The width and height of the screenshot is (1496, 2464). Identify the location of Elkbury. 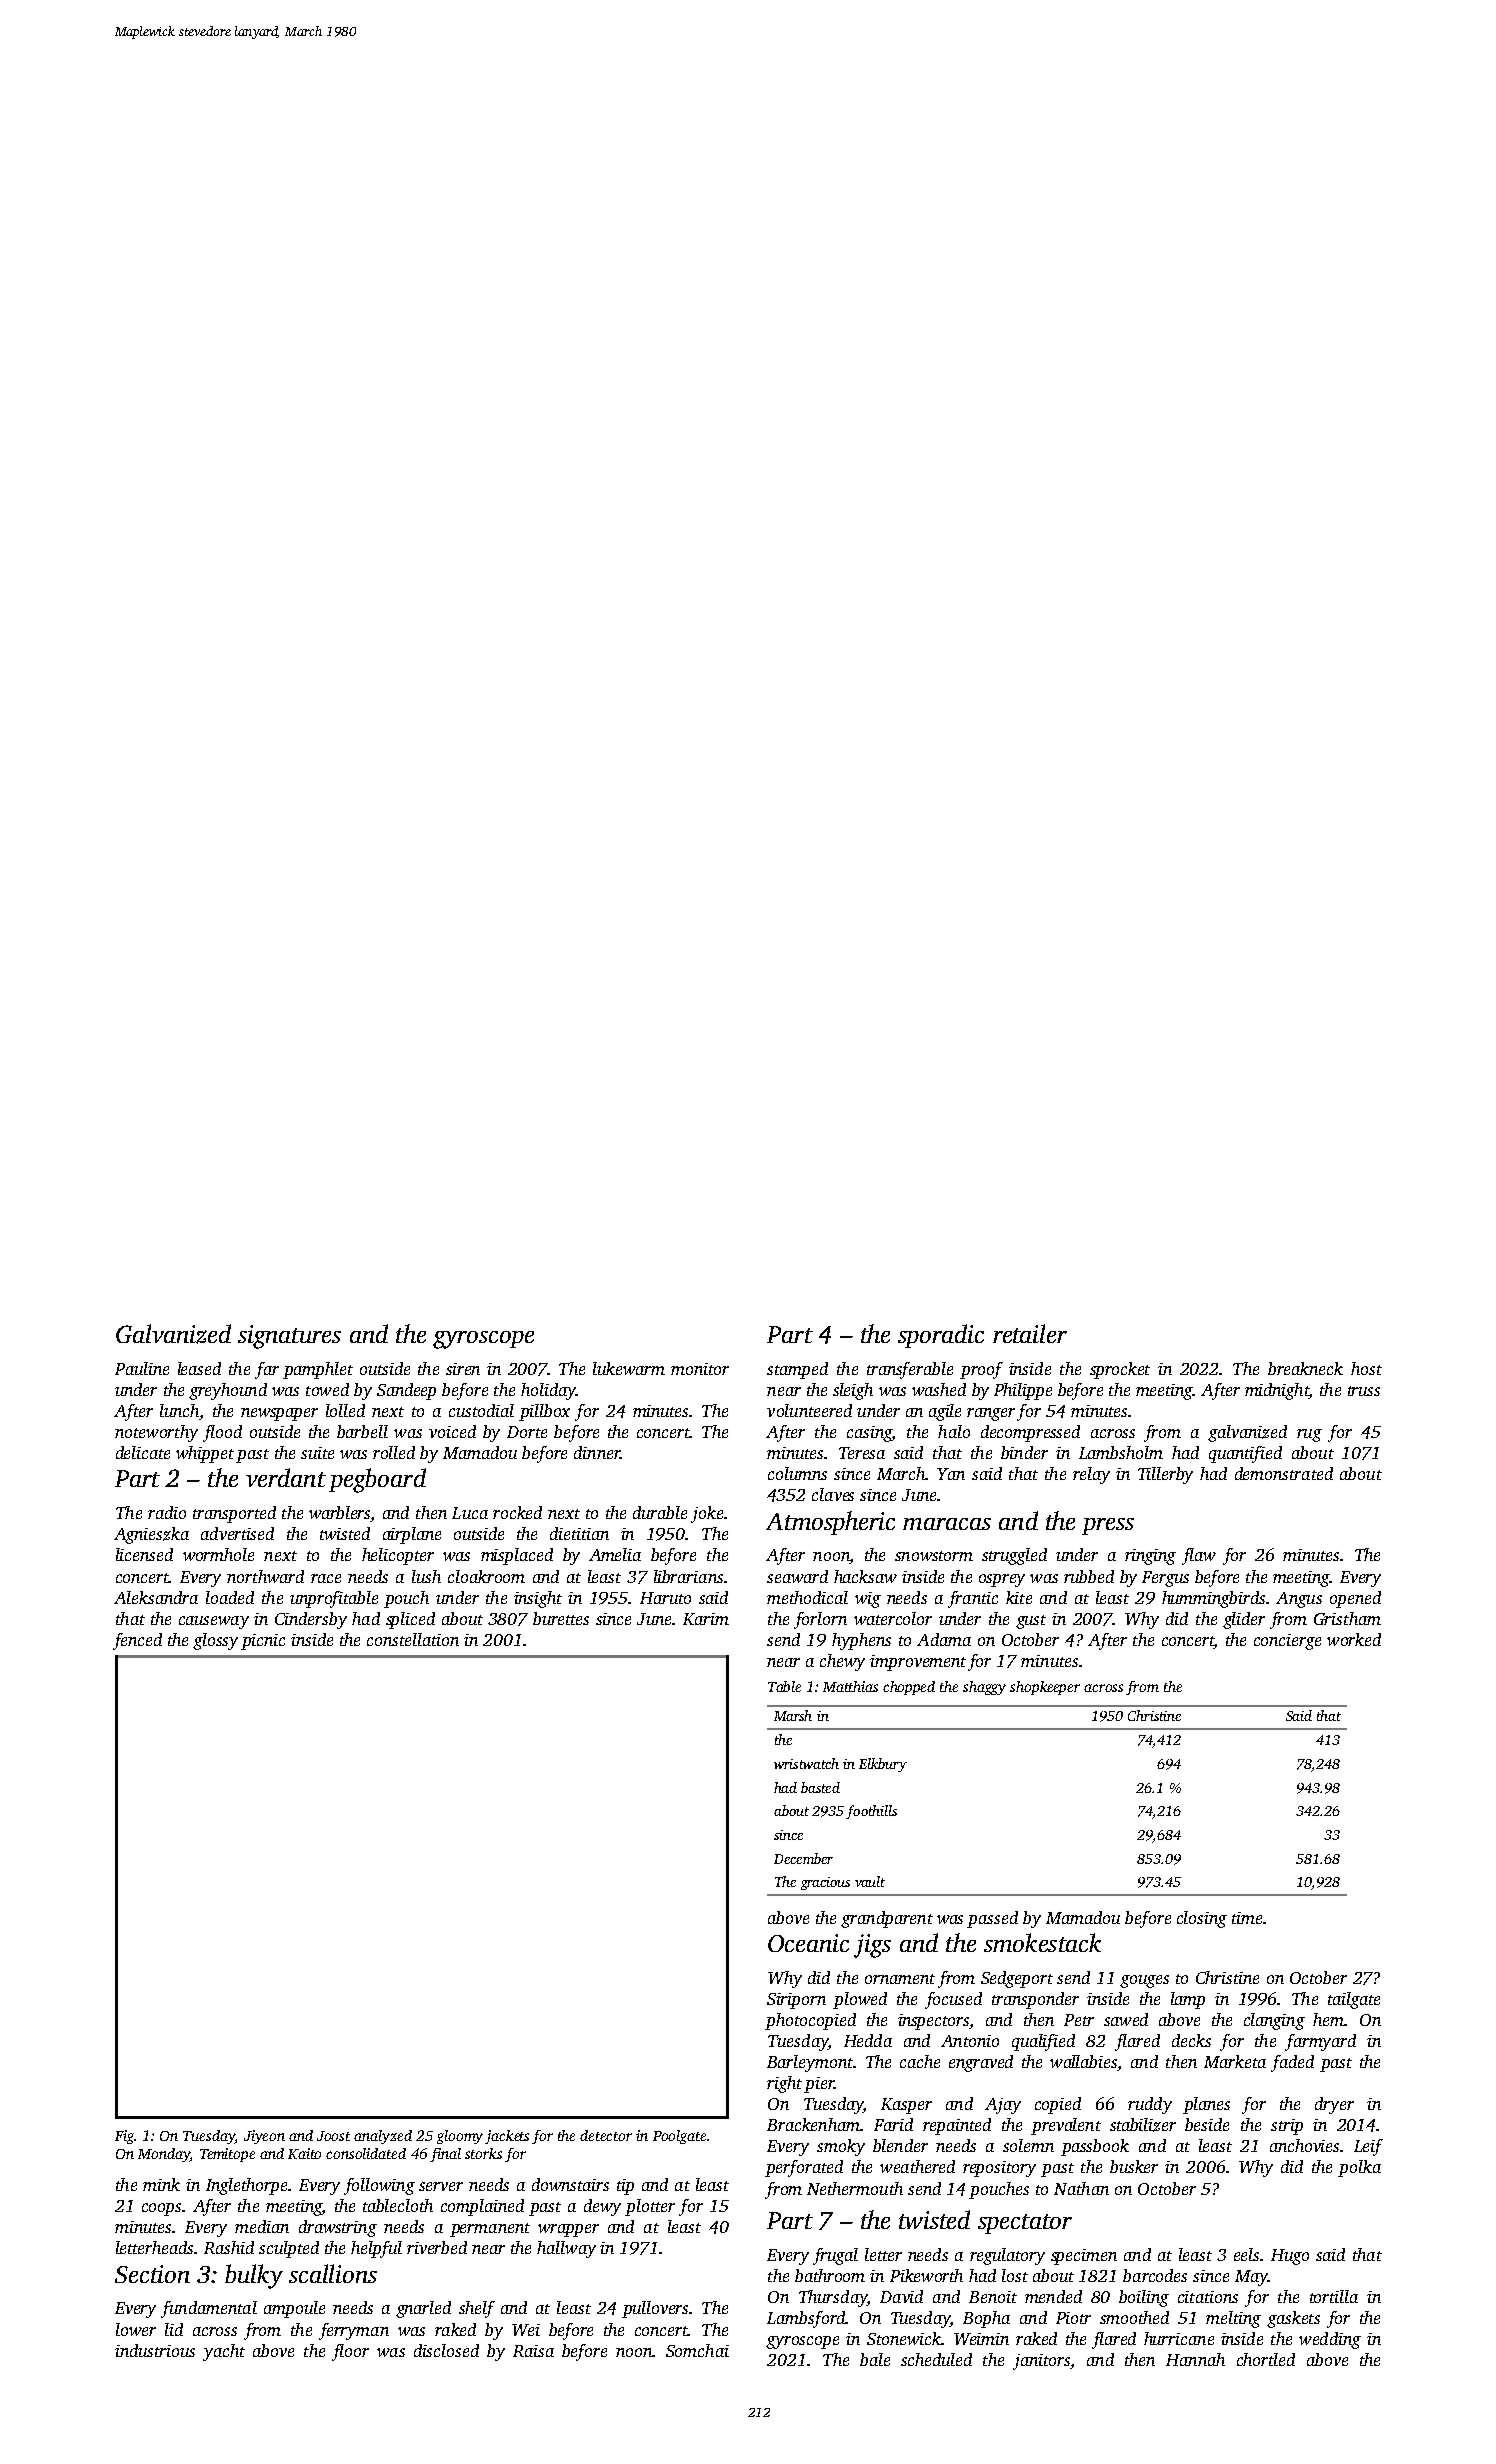
(883, 1765).
